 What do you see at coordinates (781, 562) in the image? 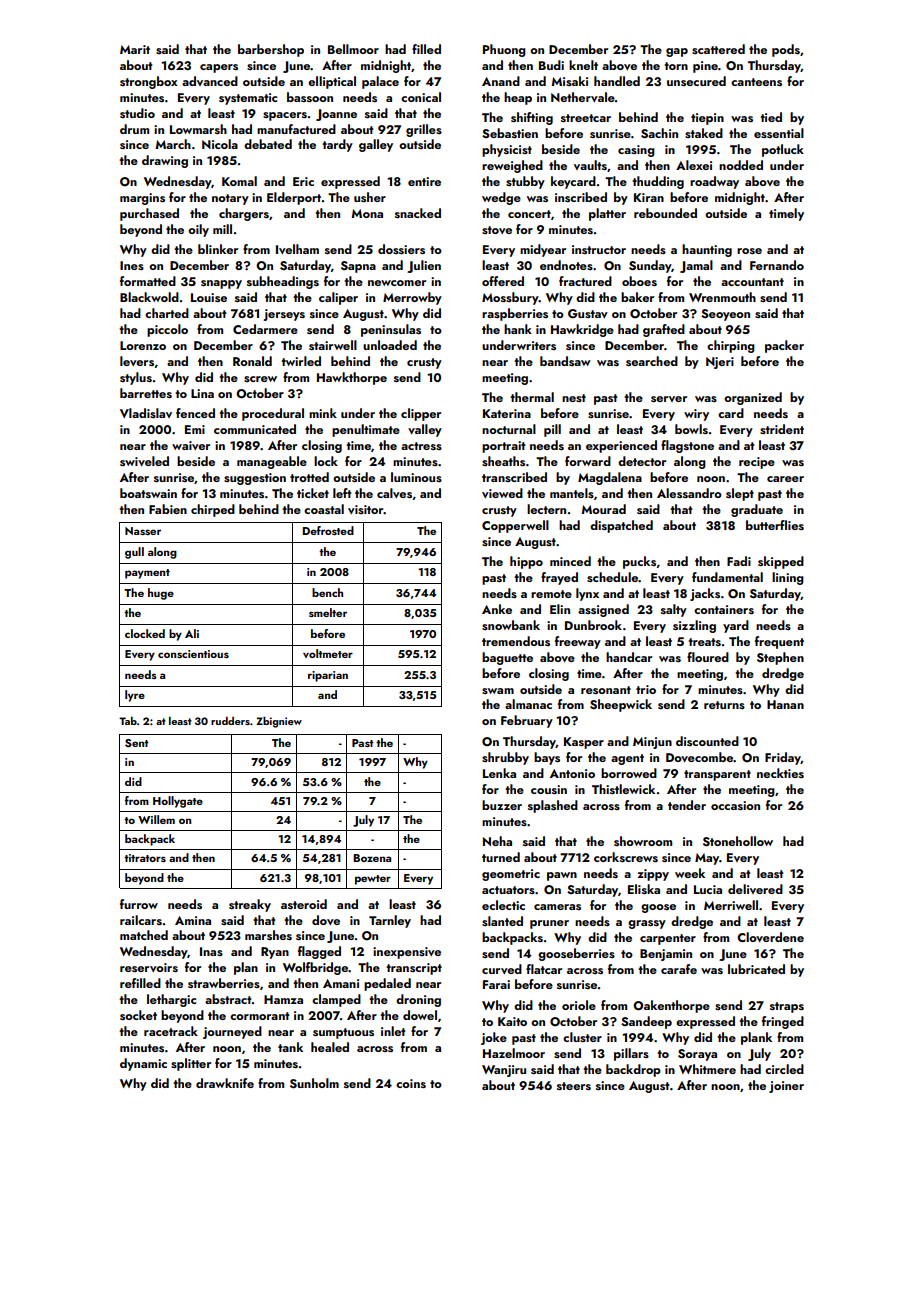
I see `skipped` at bounding box center [781, 562].
